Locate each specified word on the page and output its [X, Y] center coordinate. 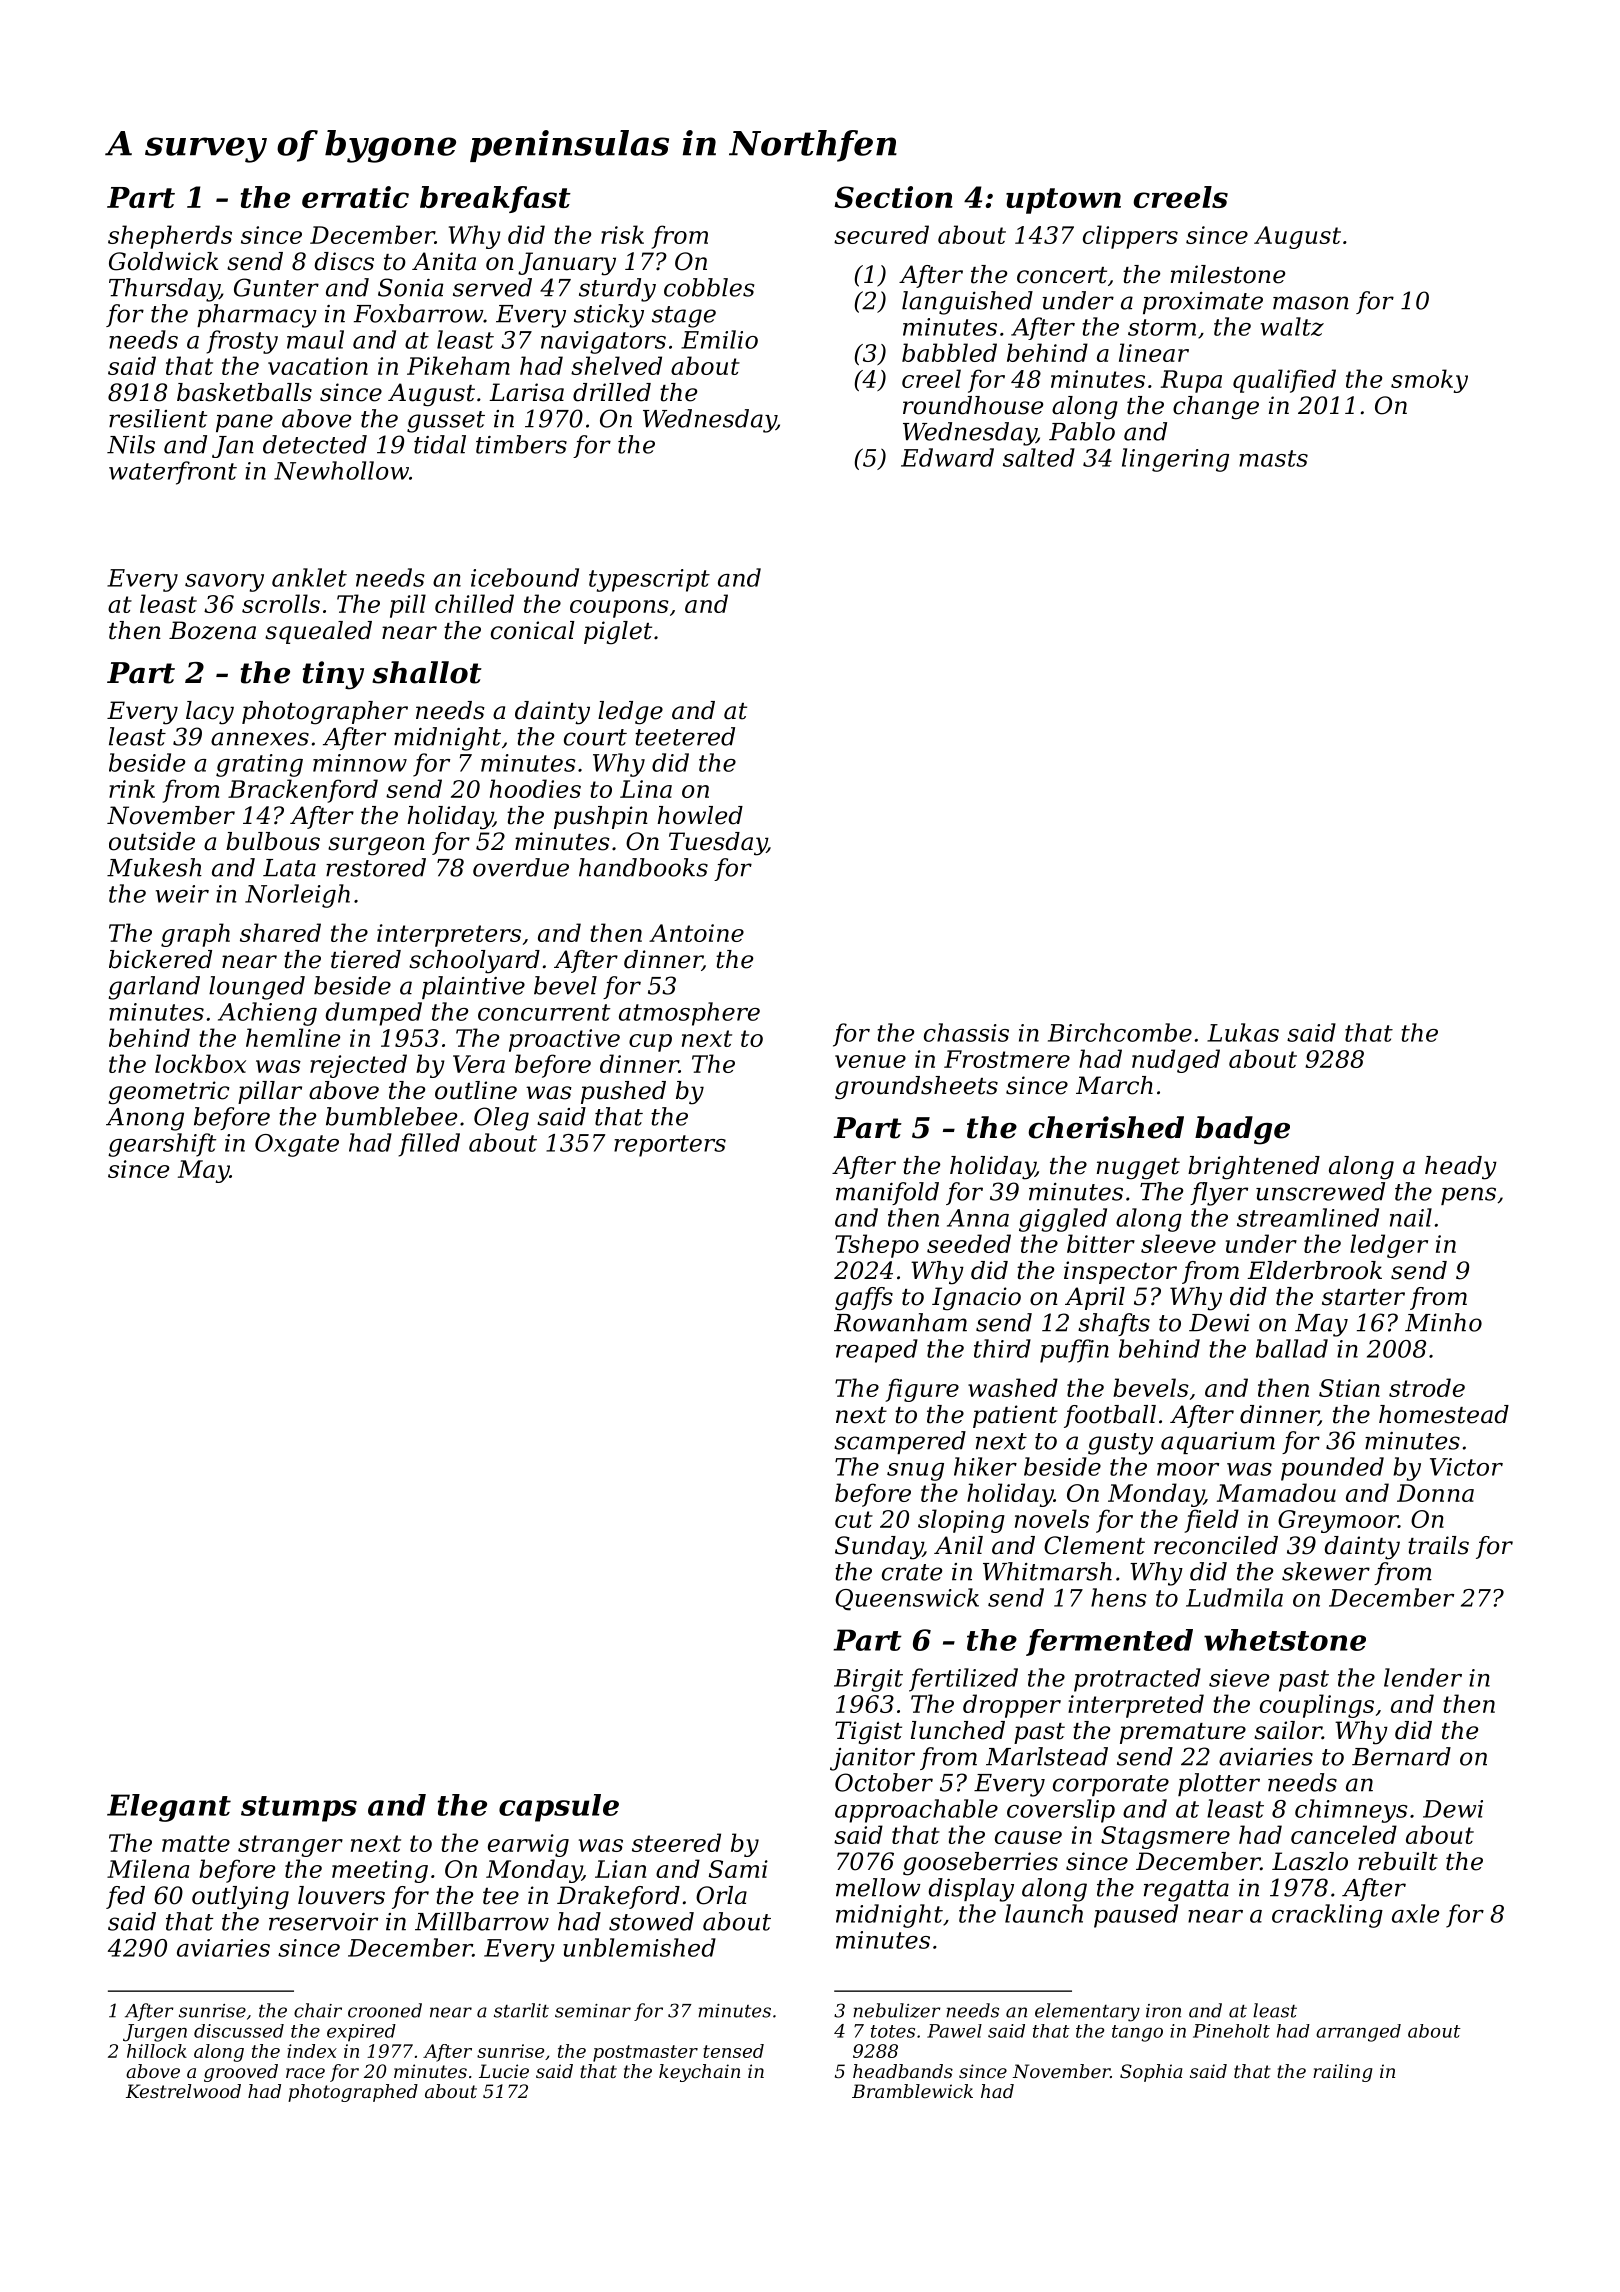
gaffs [864, 1299]
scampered [900, 1442]
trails [1438, 1545]
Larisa [526, 392]
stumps [299, 1809]
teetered [685, 736]
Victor [1466, 1467]
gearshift [162, 1145]
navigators [603, 342]
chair [318, 2010]
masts [1273, 458]
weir [182, 894]
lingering [1175, 460]
